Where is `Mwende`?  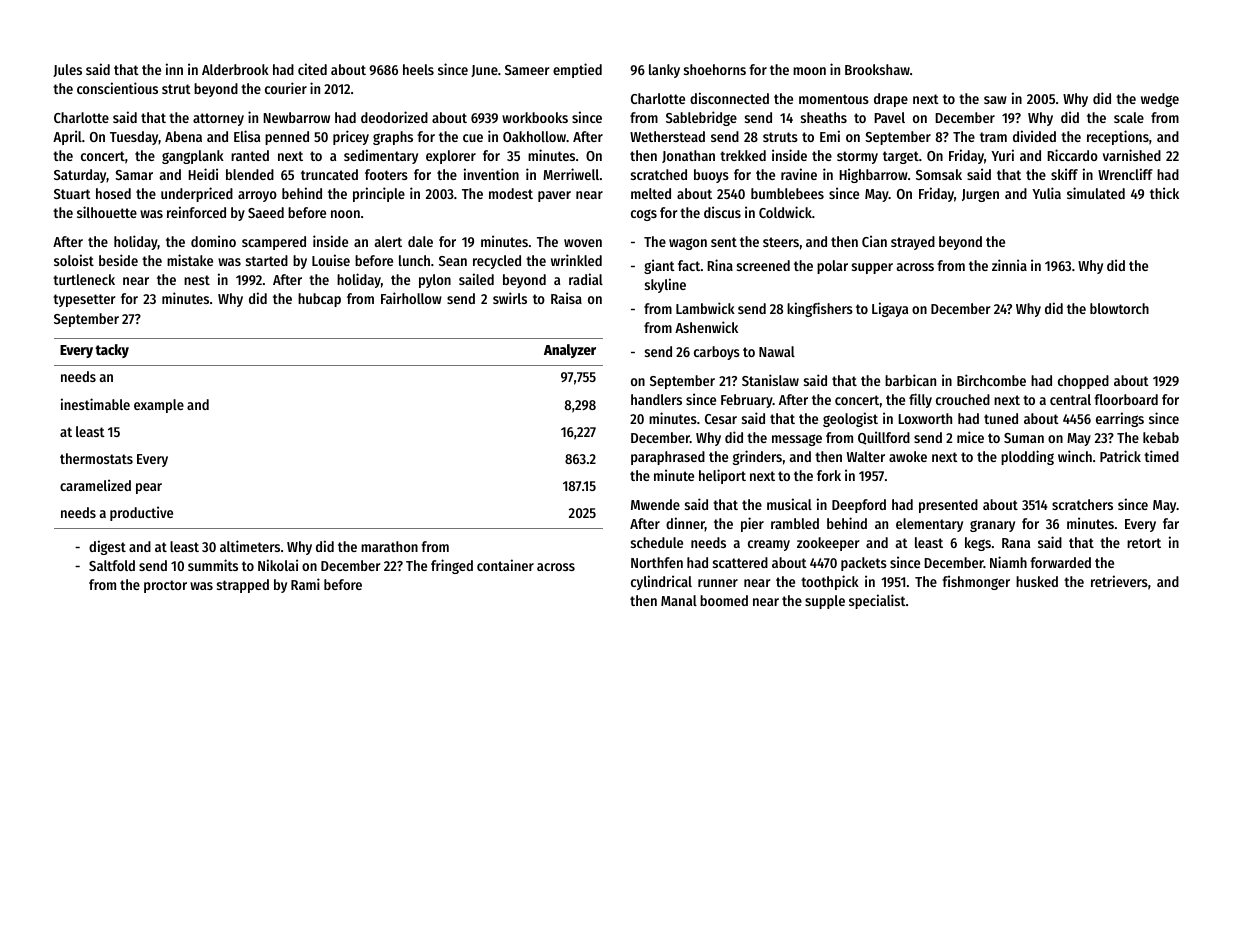 Mwende is located at coordinates (655, 504).
